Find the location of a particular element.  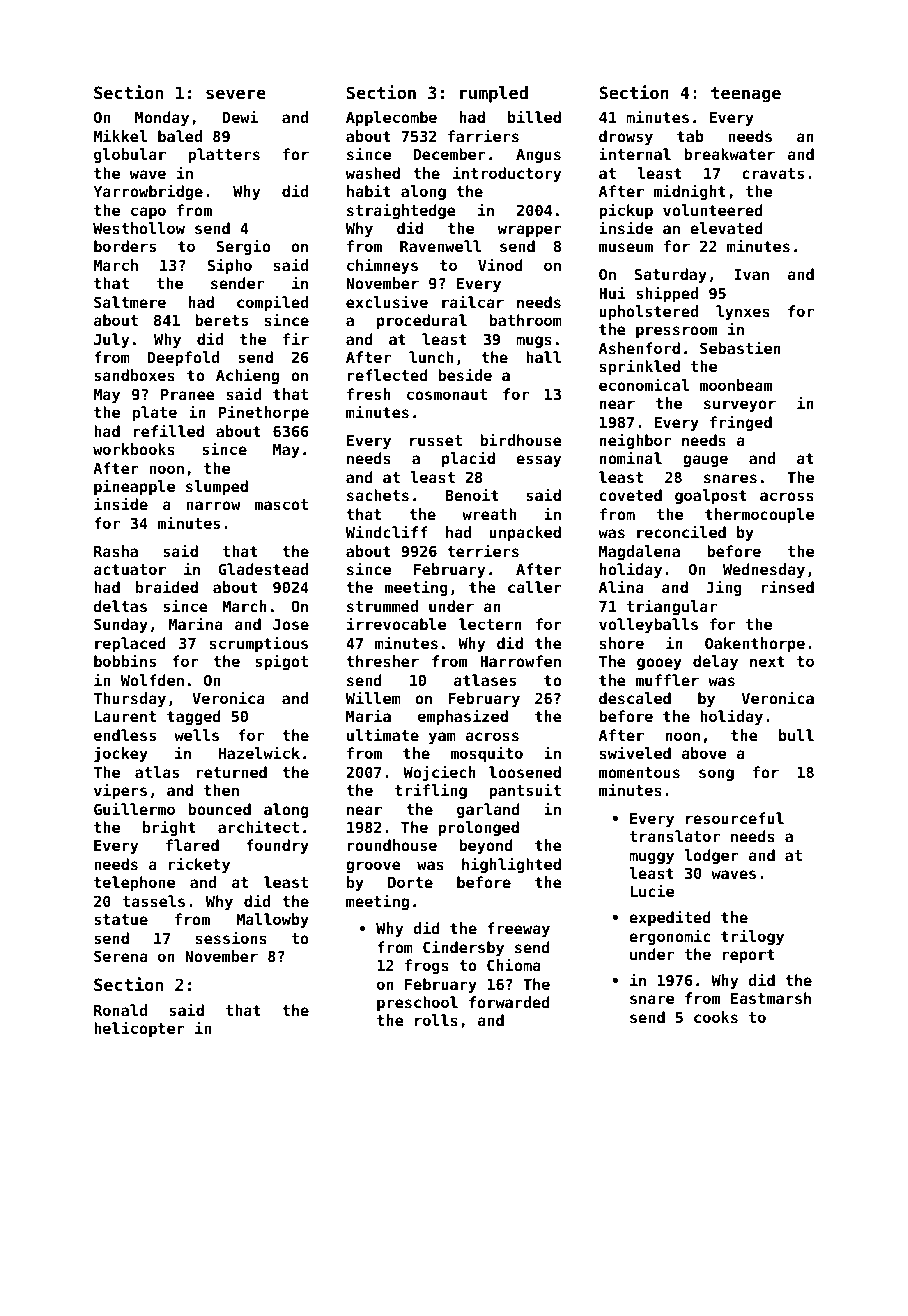

Rasha is located at coordinates (116, 551).
